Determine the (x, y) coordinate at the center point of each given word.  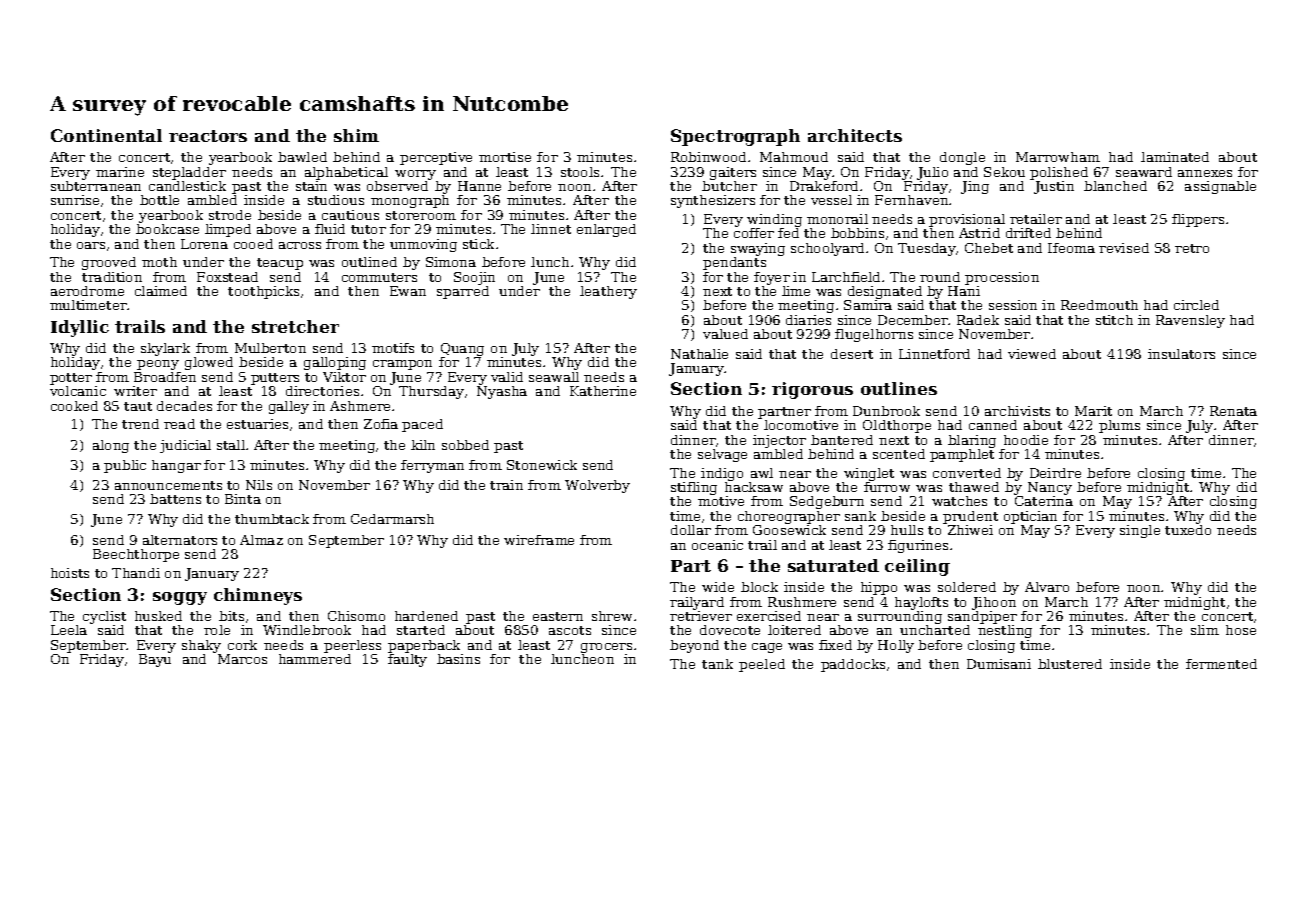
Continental (106, 135)
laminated (1175, 157)
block (759, 587)
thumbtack (272, 519)
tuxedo (1188, 530)
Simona (451, 262)
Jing (975, 187)
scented (899, 454)
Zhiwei (970, 530)
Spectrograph (735, 137)
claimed (161, 291)
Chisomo (356, 616)
